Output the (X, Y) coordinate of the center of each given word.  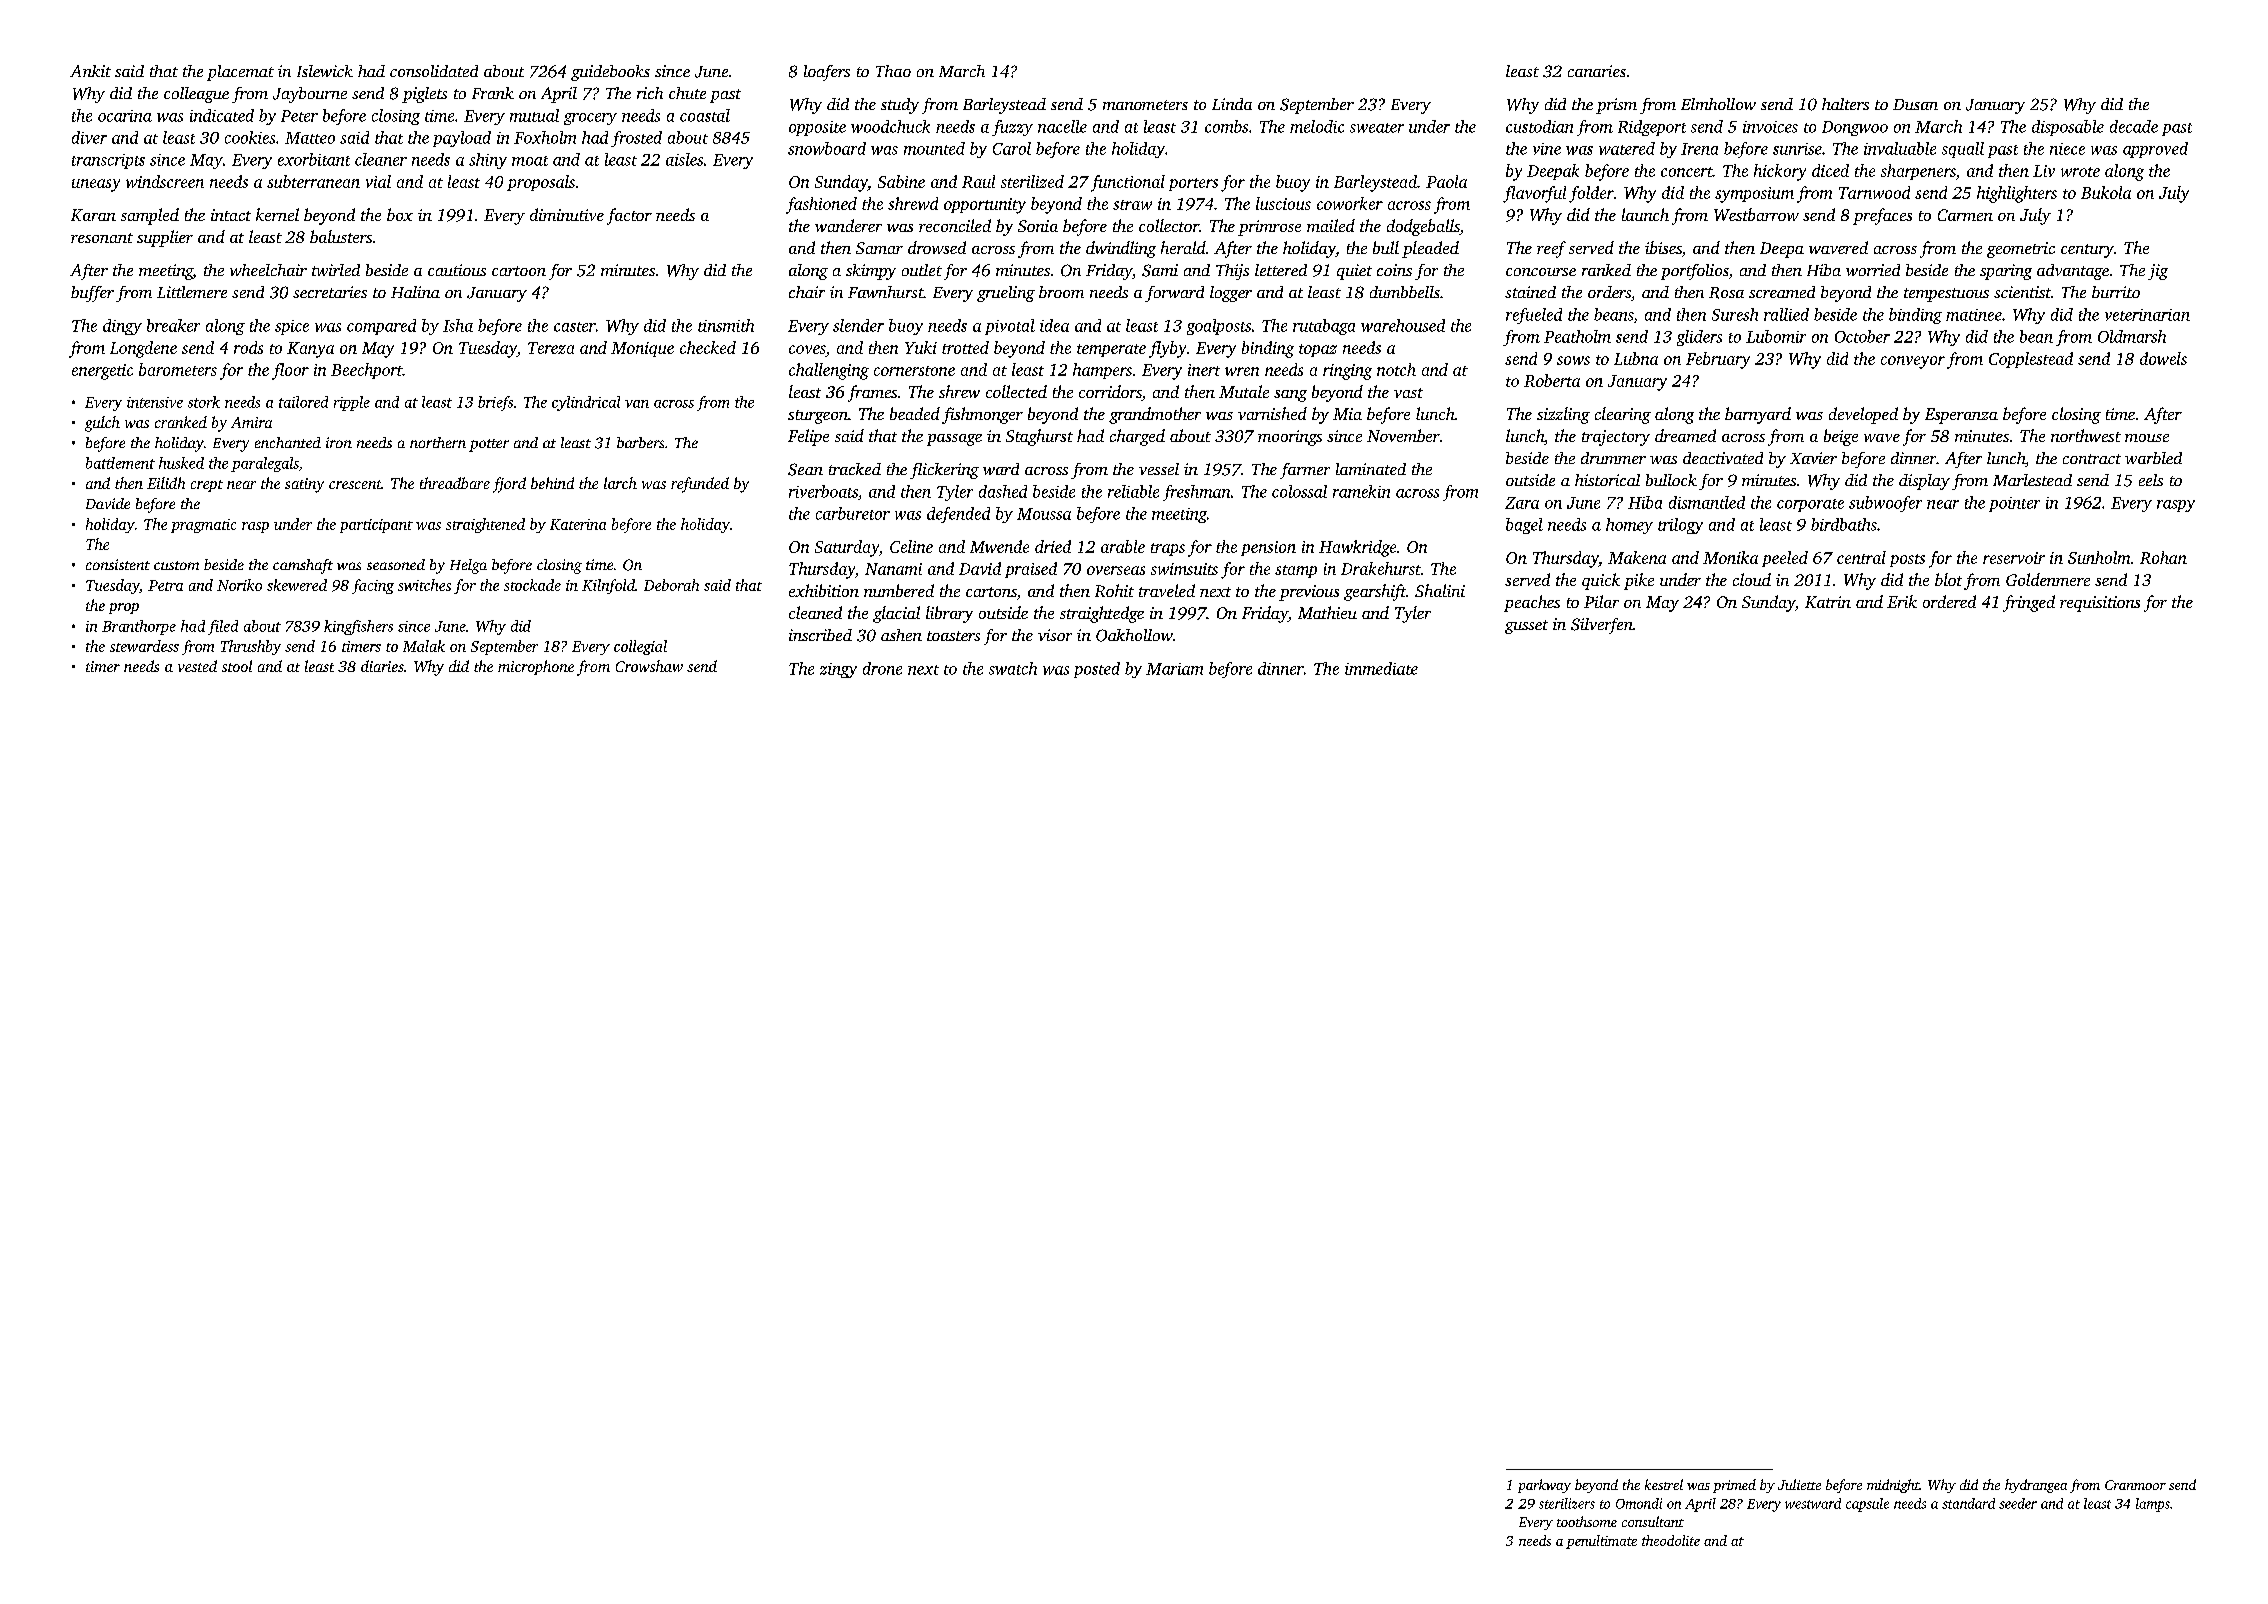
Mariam (1174, 669)
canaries (1597, 71)
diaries (382, 666)
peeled (1785, 559)
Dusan (1915, 104)
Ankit (90, 71)
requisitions (2100, 604)
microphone (536, 667)
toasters (953, 636)
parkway (1544, 1486)
